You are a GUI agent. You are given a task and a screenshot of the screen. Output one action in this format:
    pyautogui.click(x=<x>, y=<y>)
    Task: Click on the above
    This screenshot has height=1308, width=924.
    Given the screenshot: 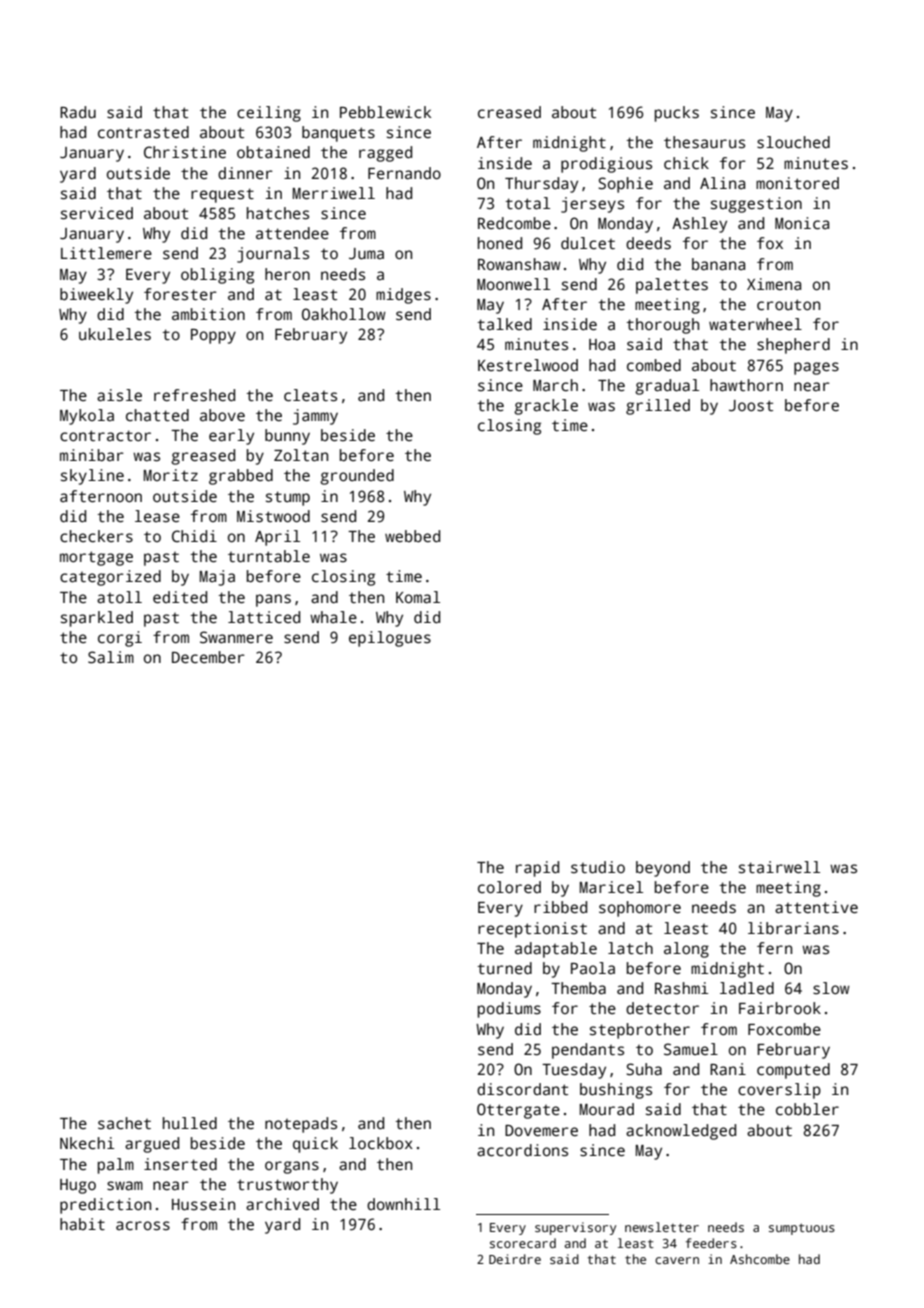 What is the action you would take?
    pyautogui.click(x=222, y=415)
